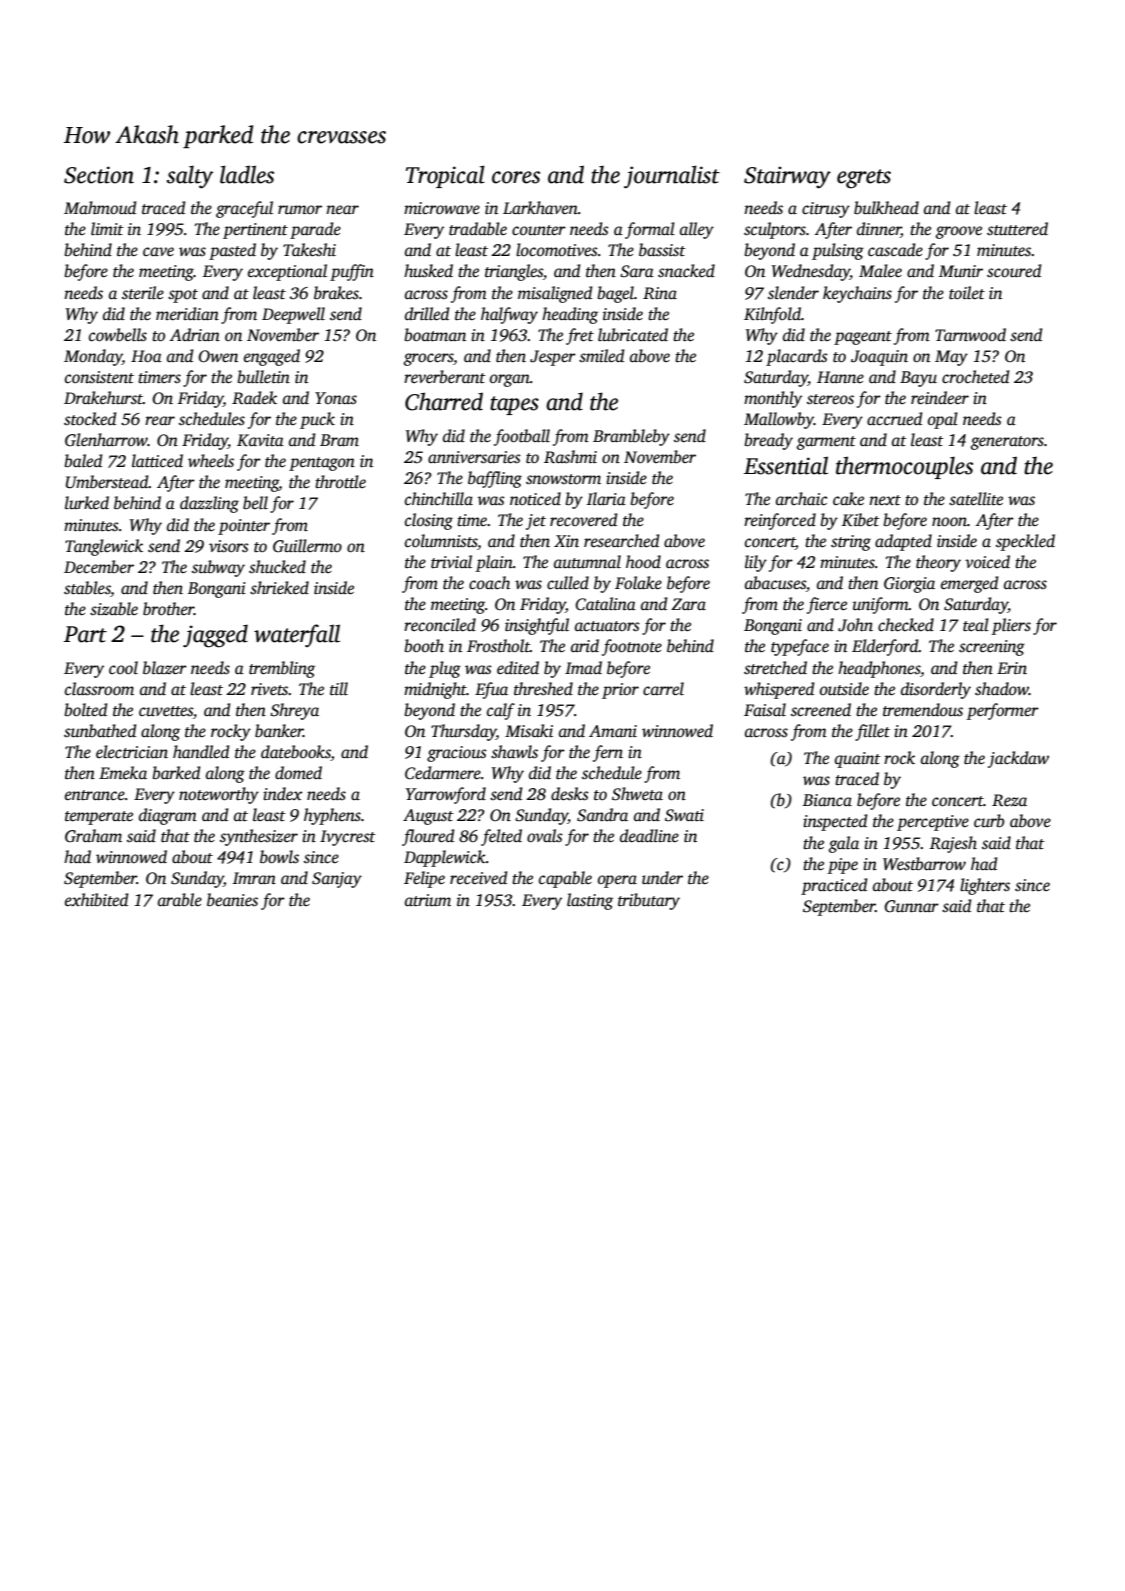 This screenshot has height=1591, width=1125. What do you see at coordinates (516, 177) in the screenshot?
I see `cores` at bounding box center [516, 177].
